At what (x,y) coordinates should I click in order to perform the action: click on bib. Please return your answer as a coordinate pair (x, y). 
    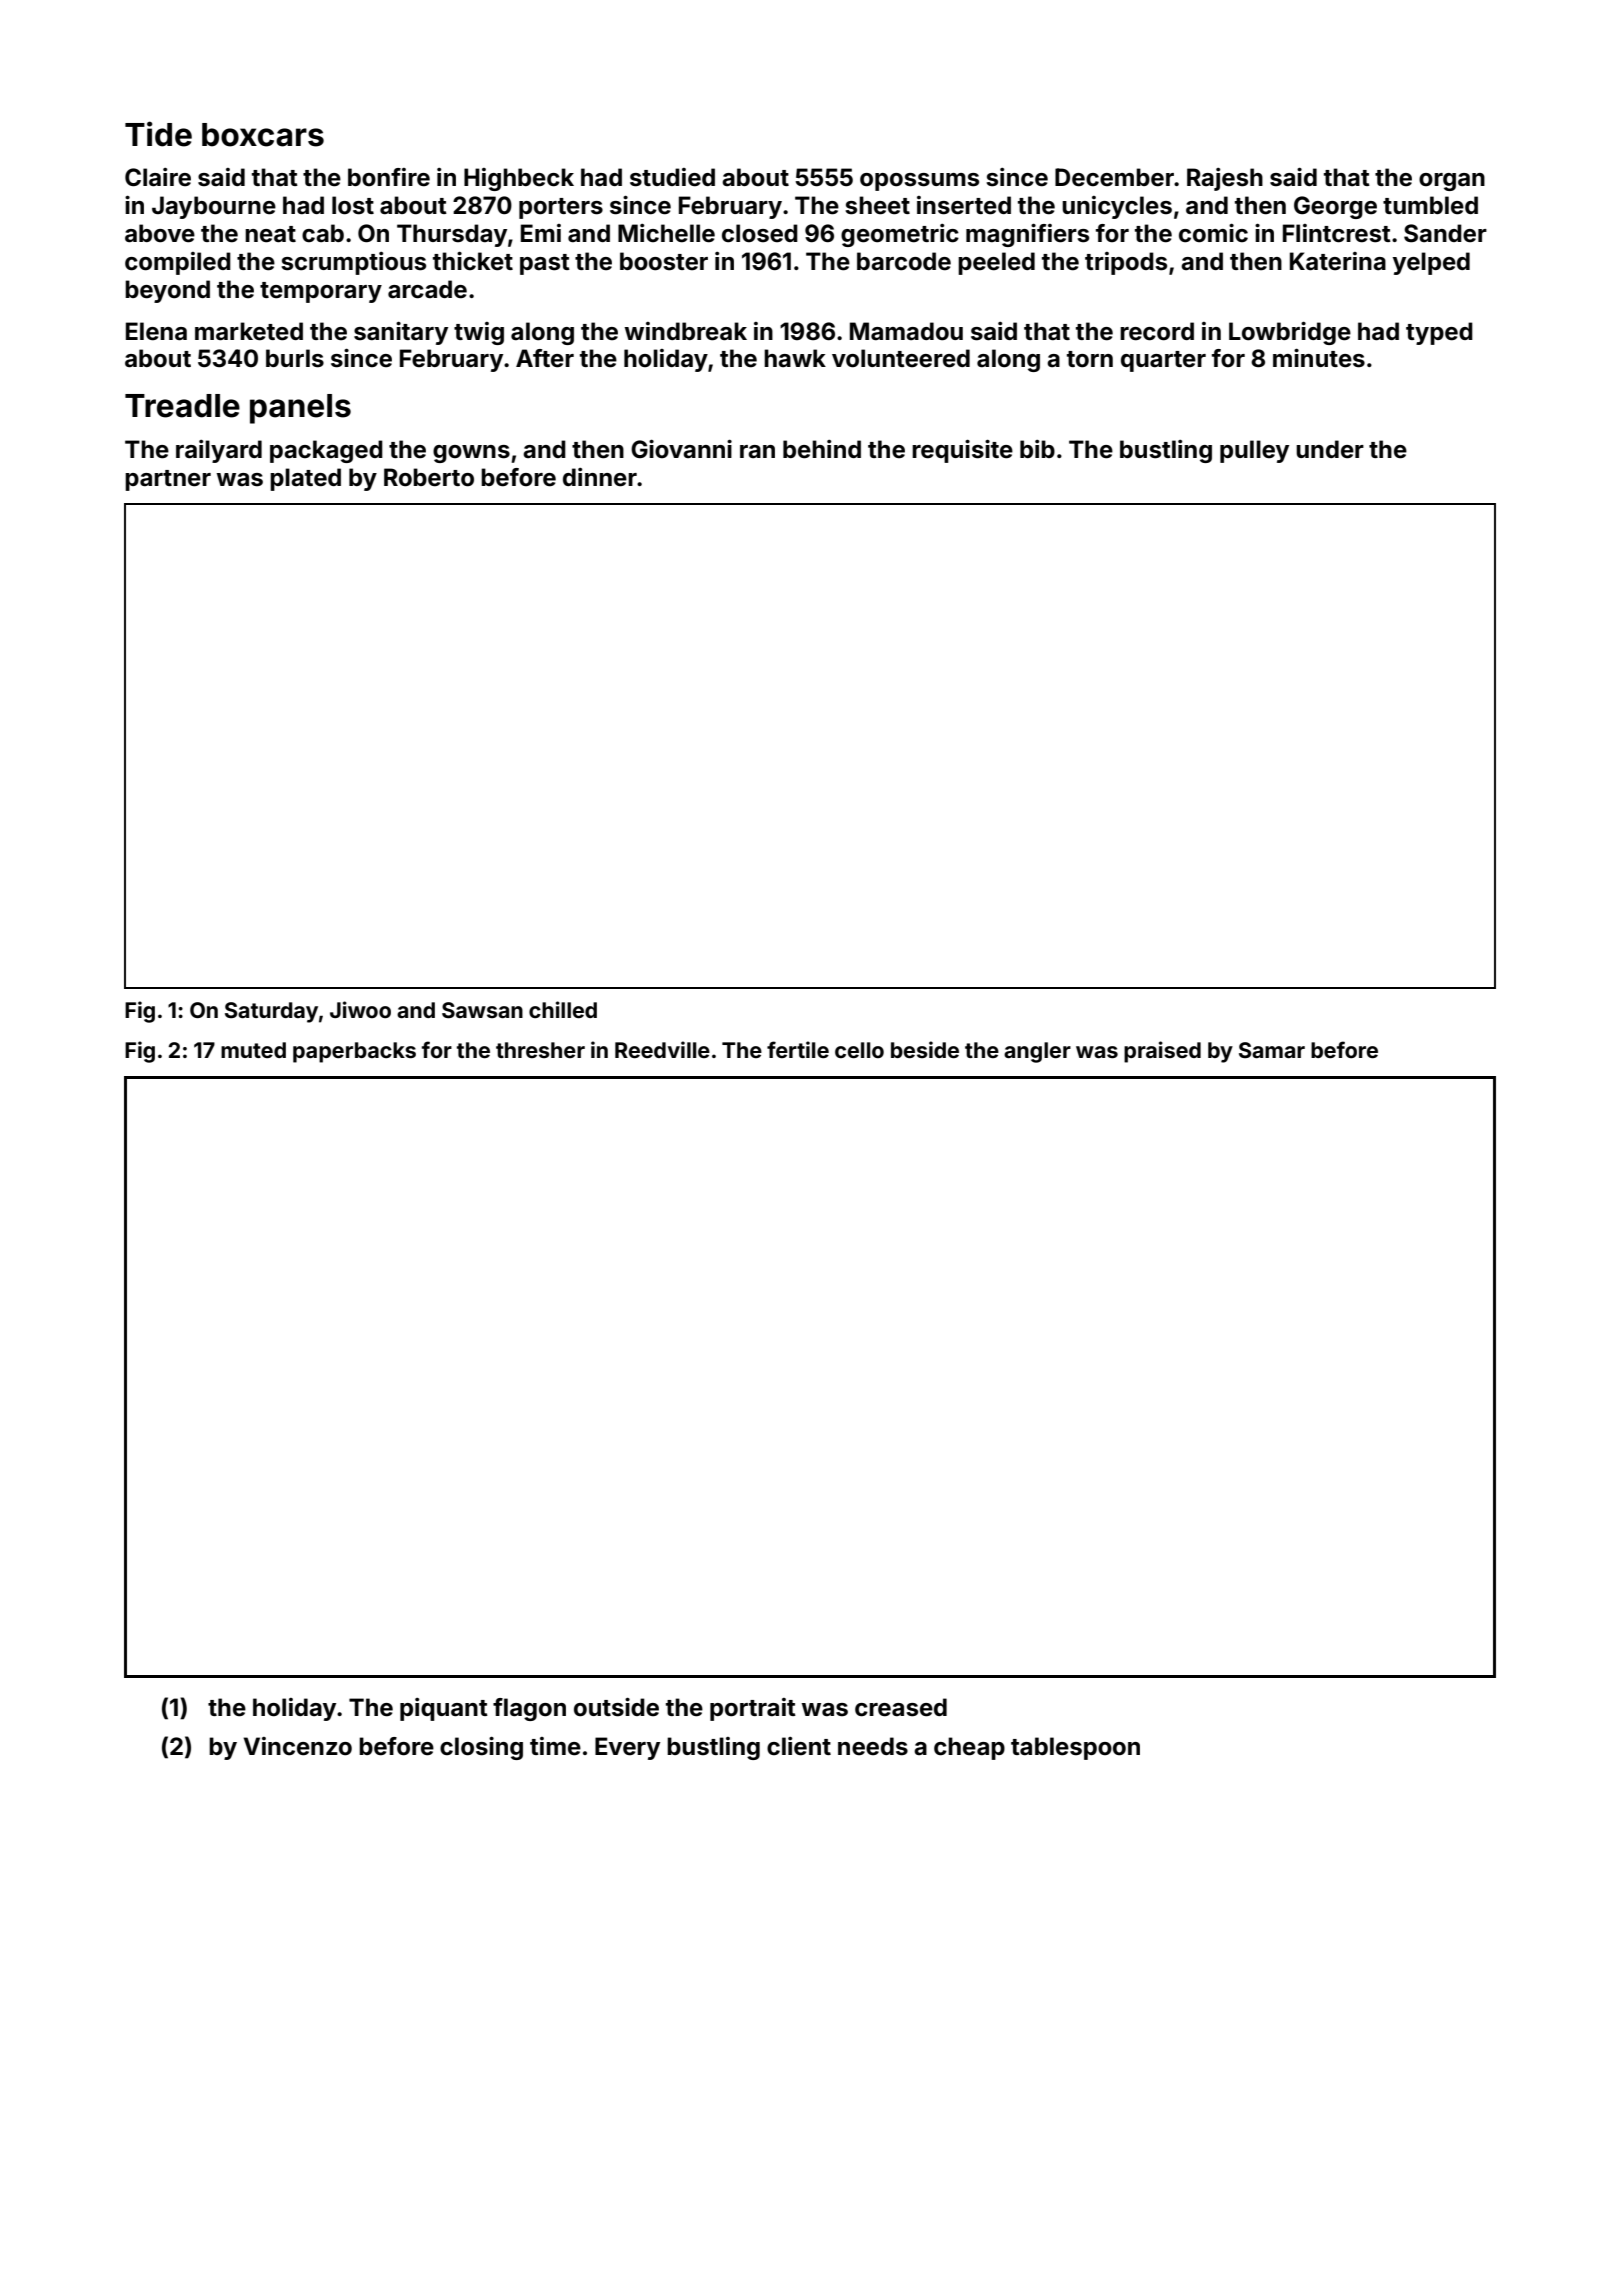
    Looking at the image, I should click on (1037, 449).
